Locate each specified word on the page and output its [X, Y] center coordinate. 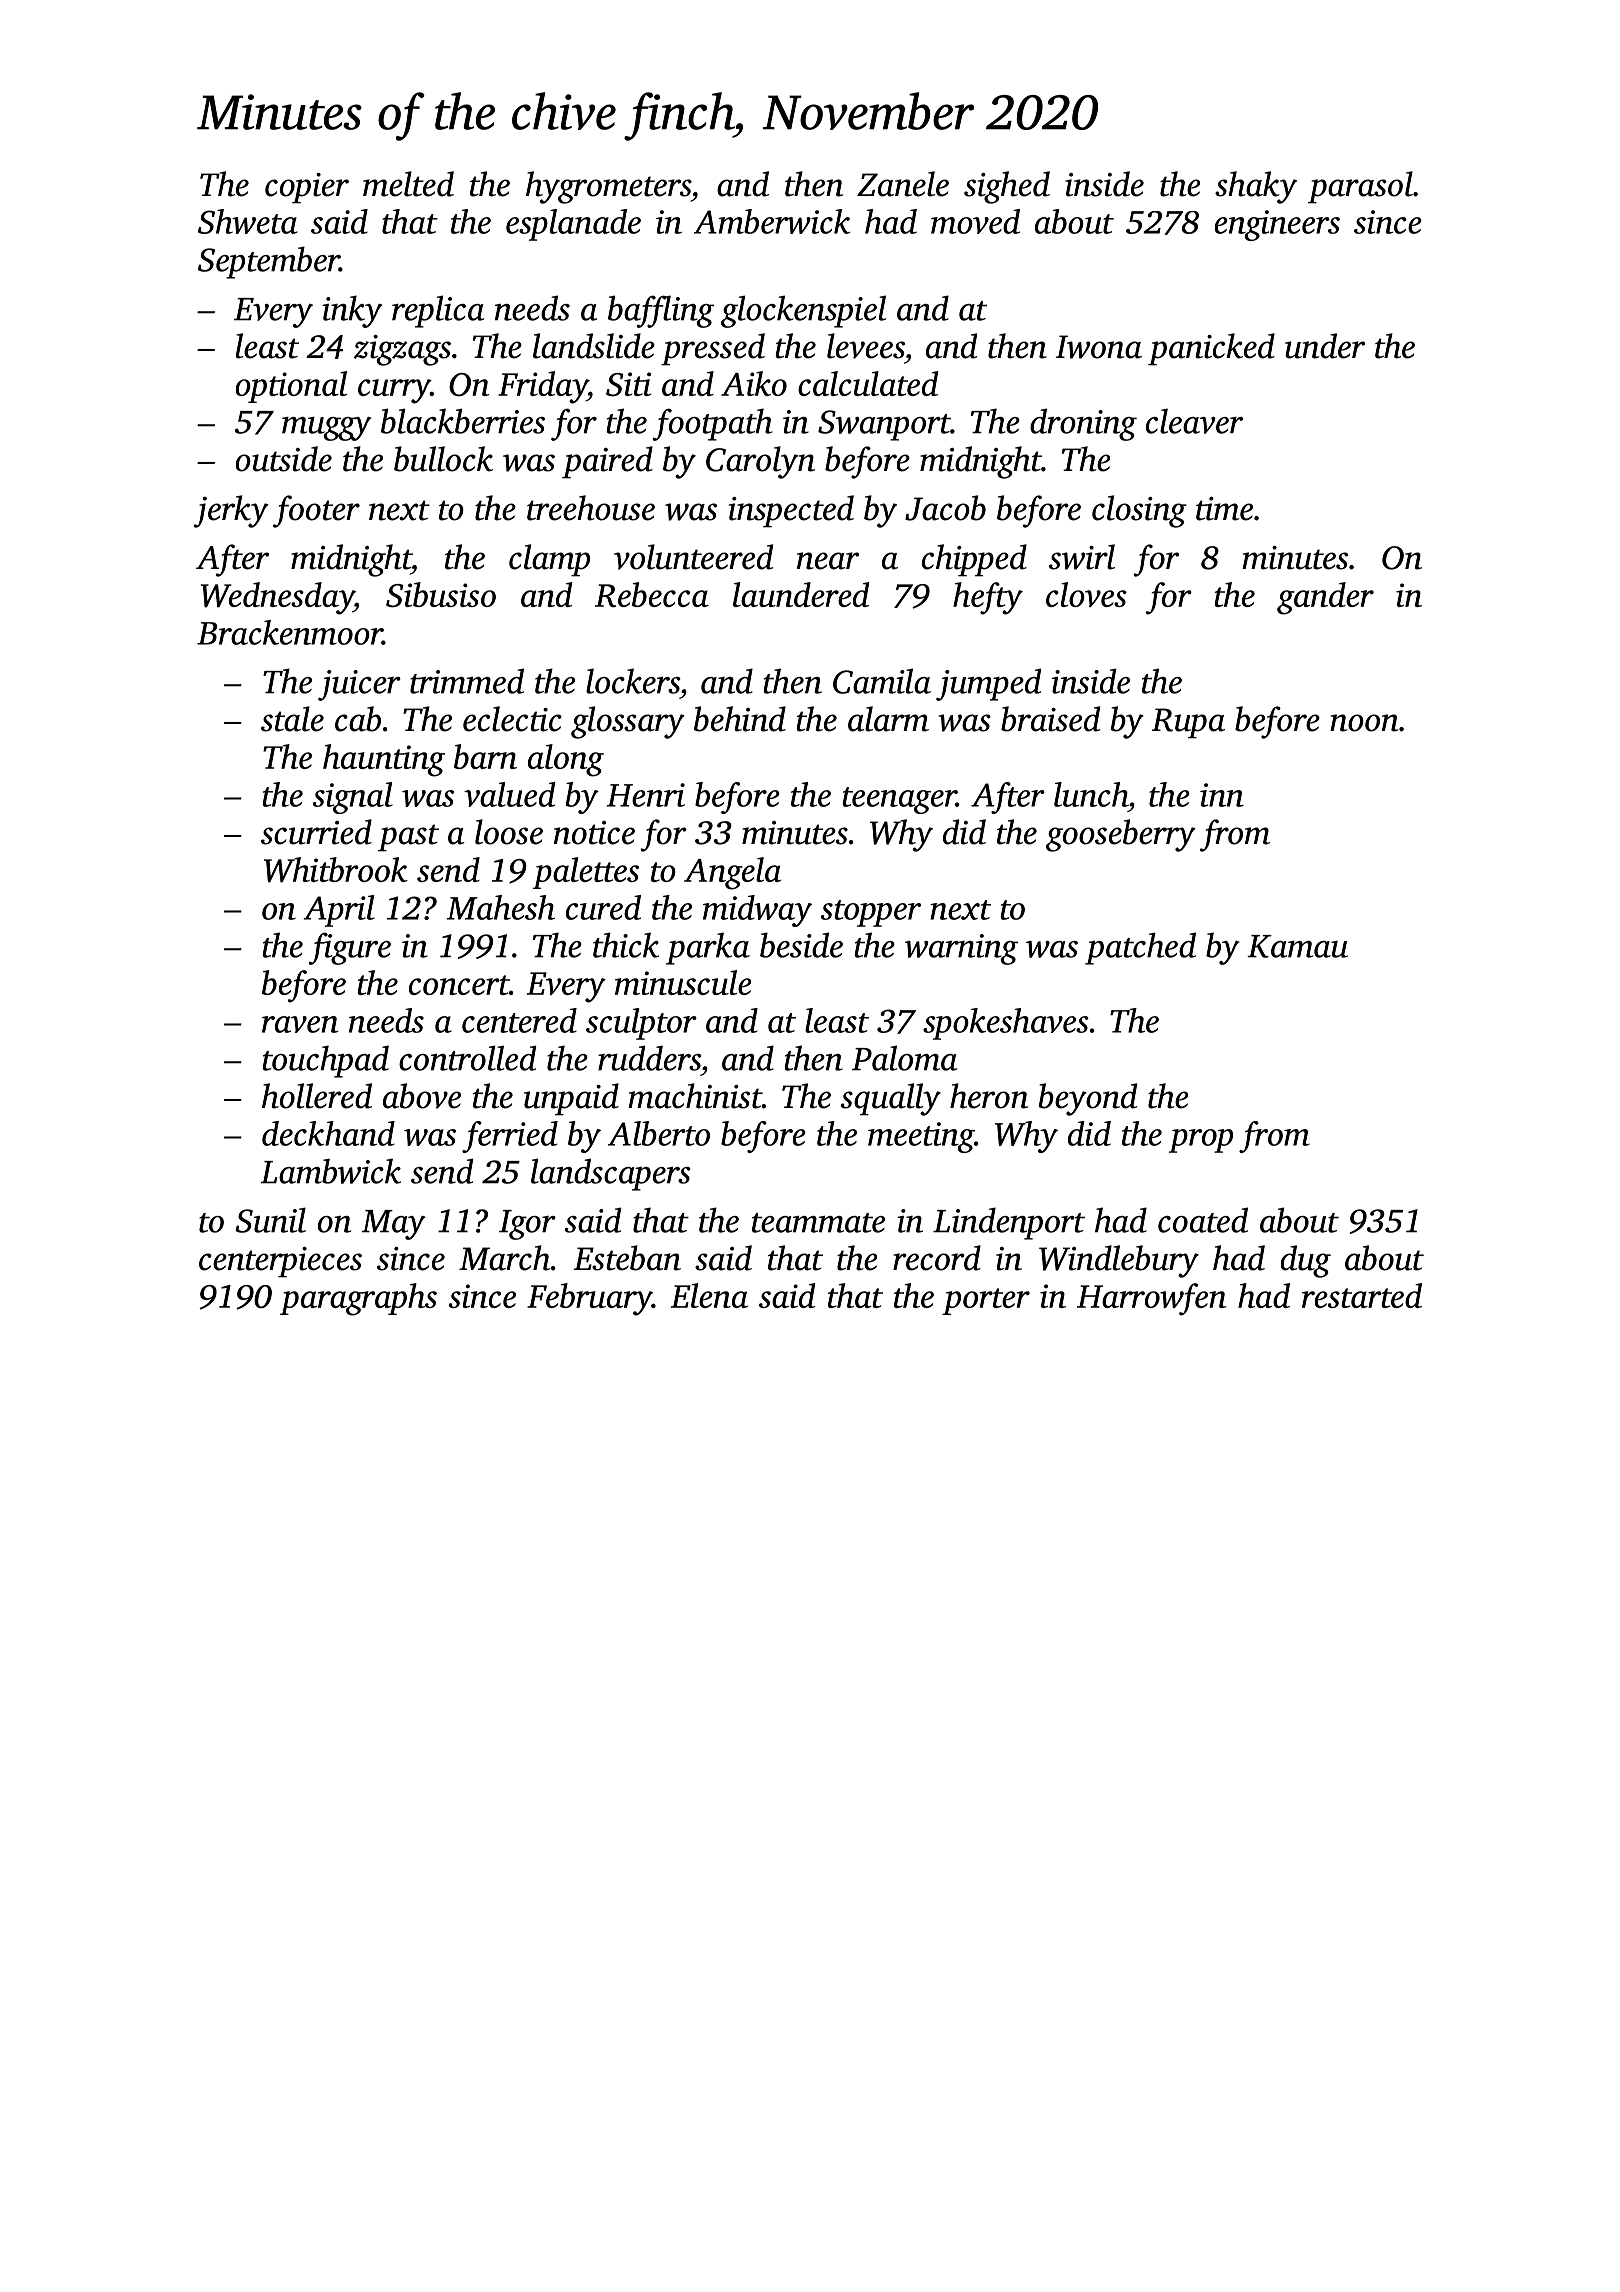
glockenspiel [803, 311]
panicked [1211, 349]
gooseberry [1121, 835]
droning [1083, 424]
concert [459, 985]
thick [626, 945]
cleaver [1194, 421]
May [394, 1225]
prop [1201, 1141]
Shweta [248, 221]
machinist [695, 1096]
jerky [231, 511]
